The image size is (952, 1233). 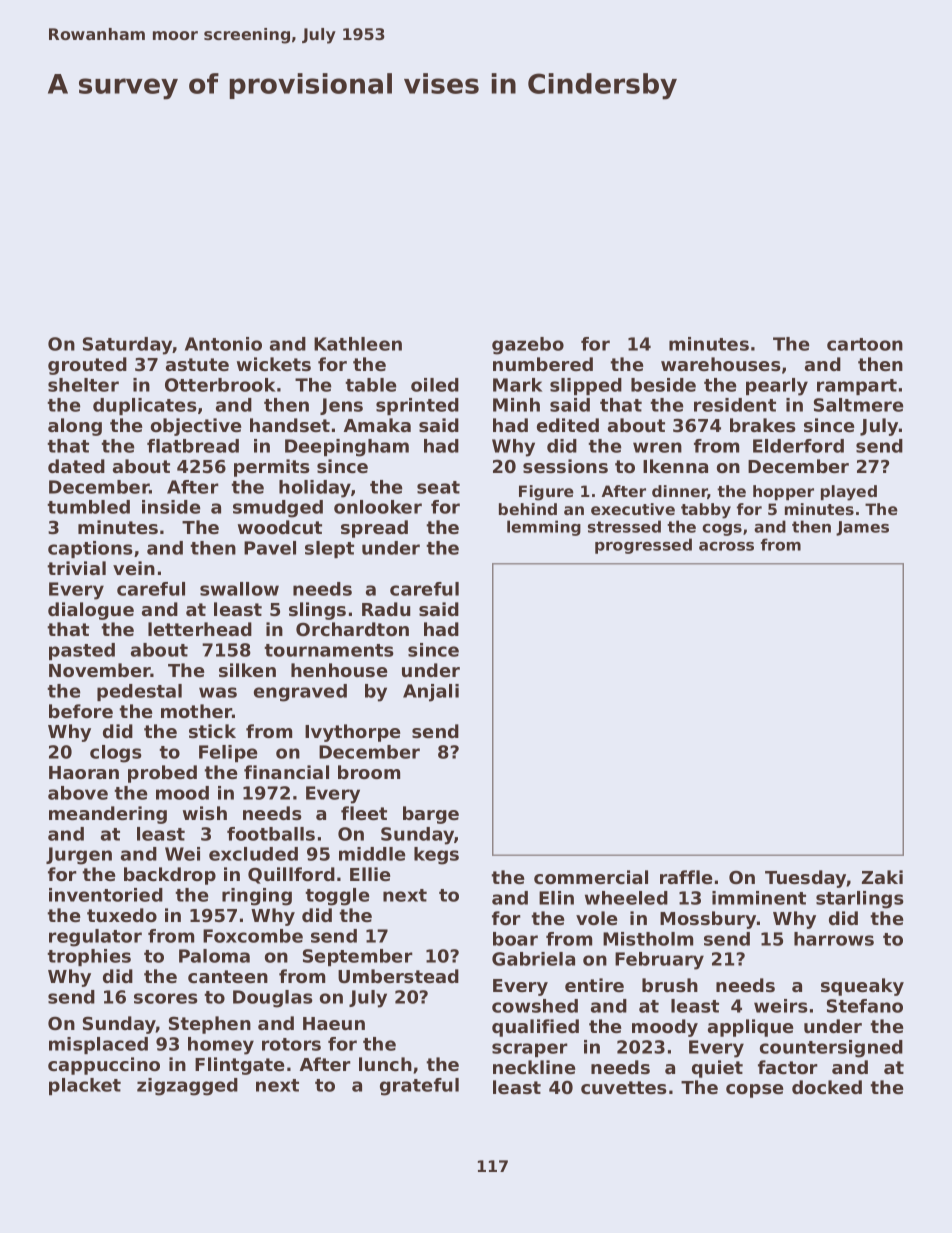 I want to click on Kathleen, so click(x=358, y=344).
